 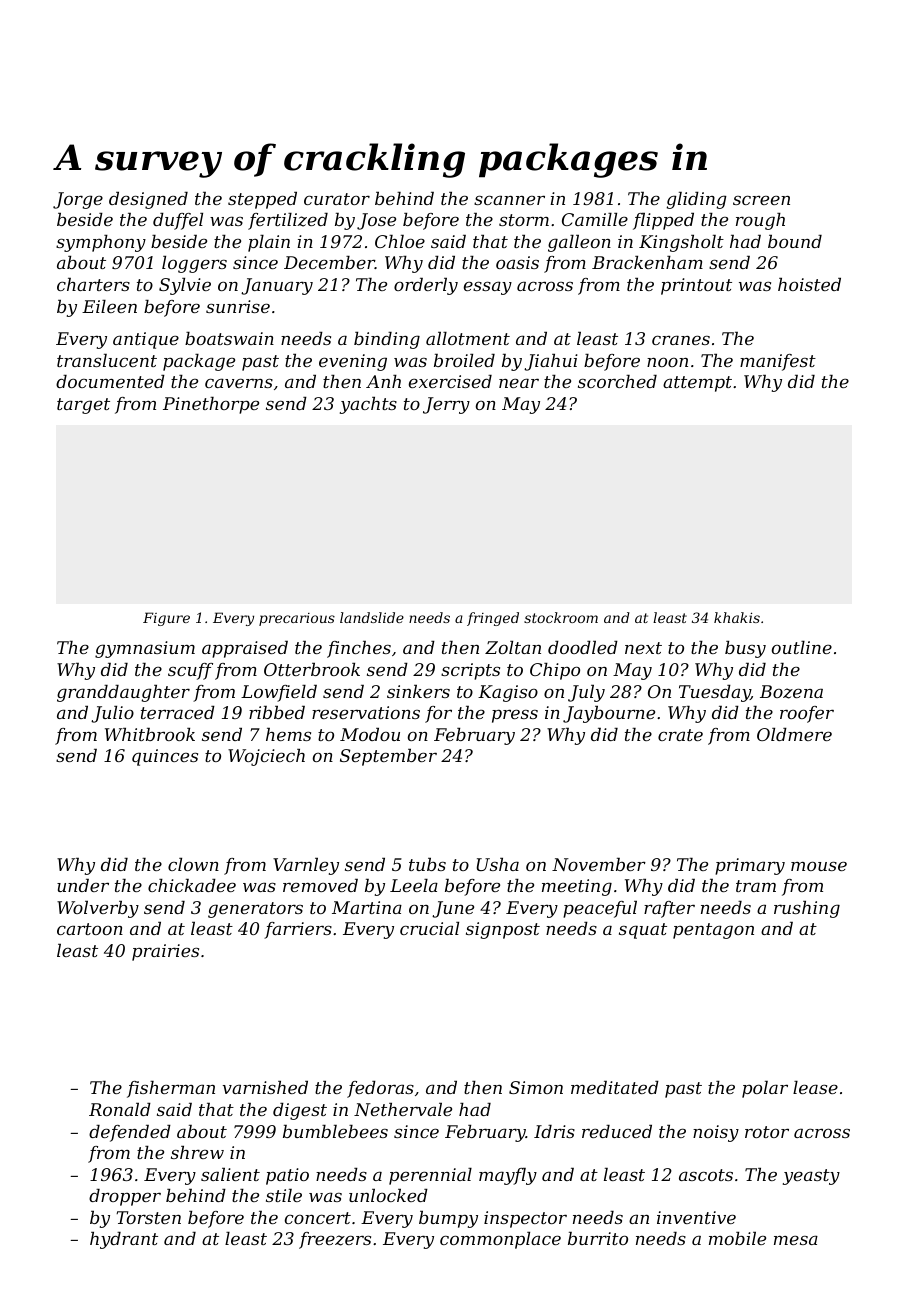 I want to click on antique, so click(x=146, y=340).
